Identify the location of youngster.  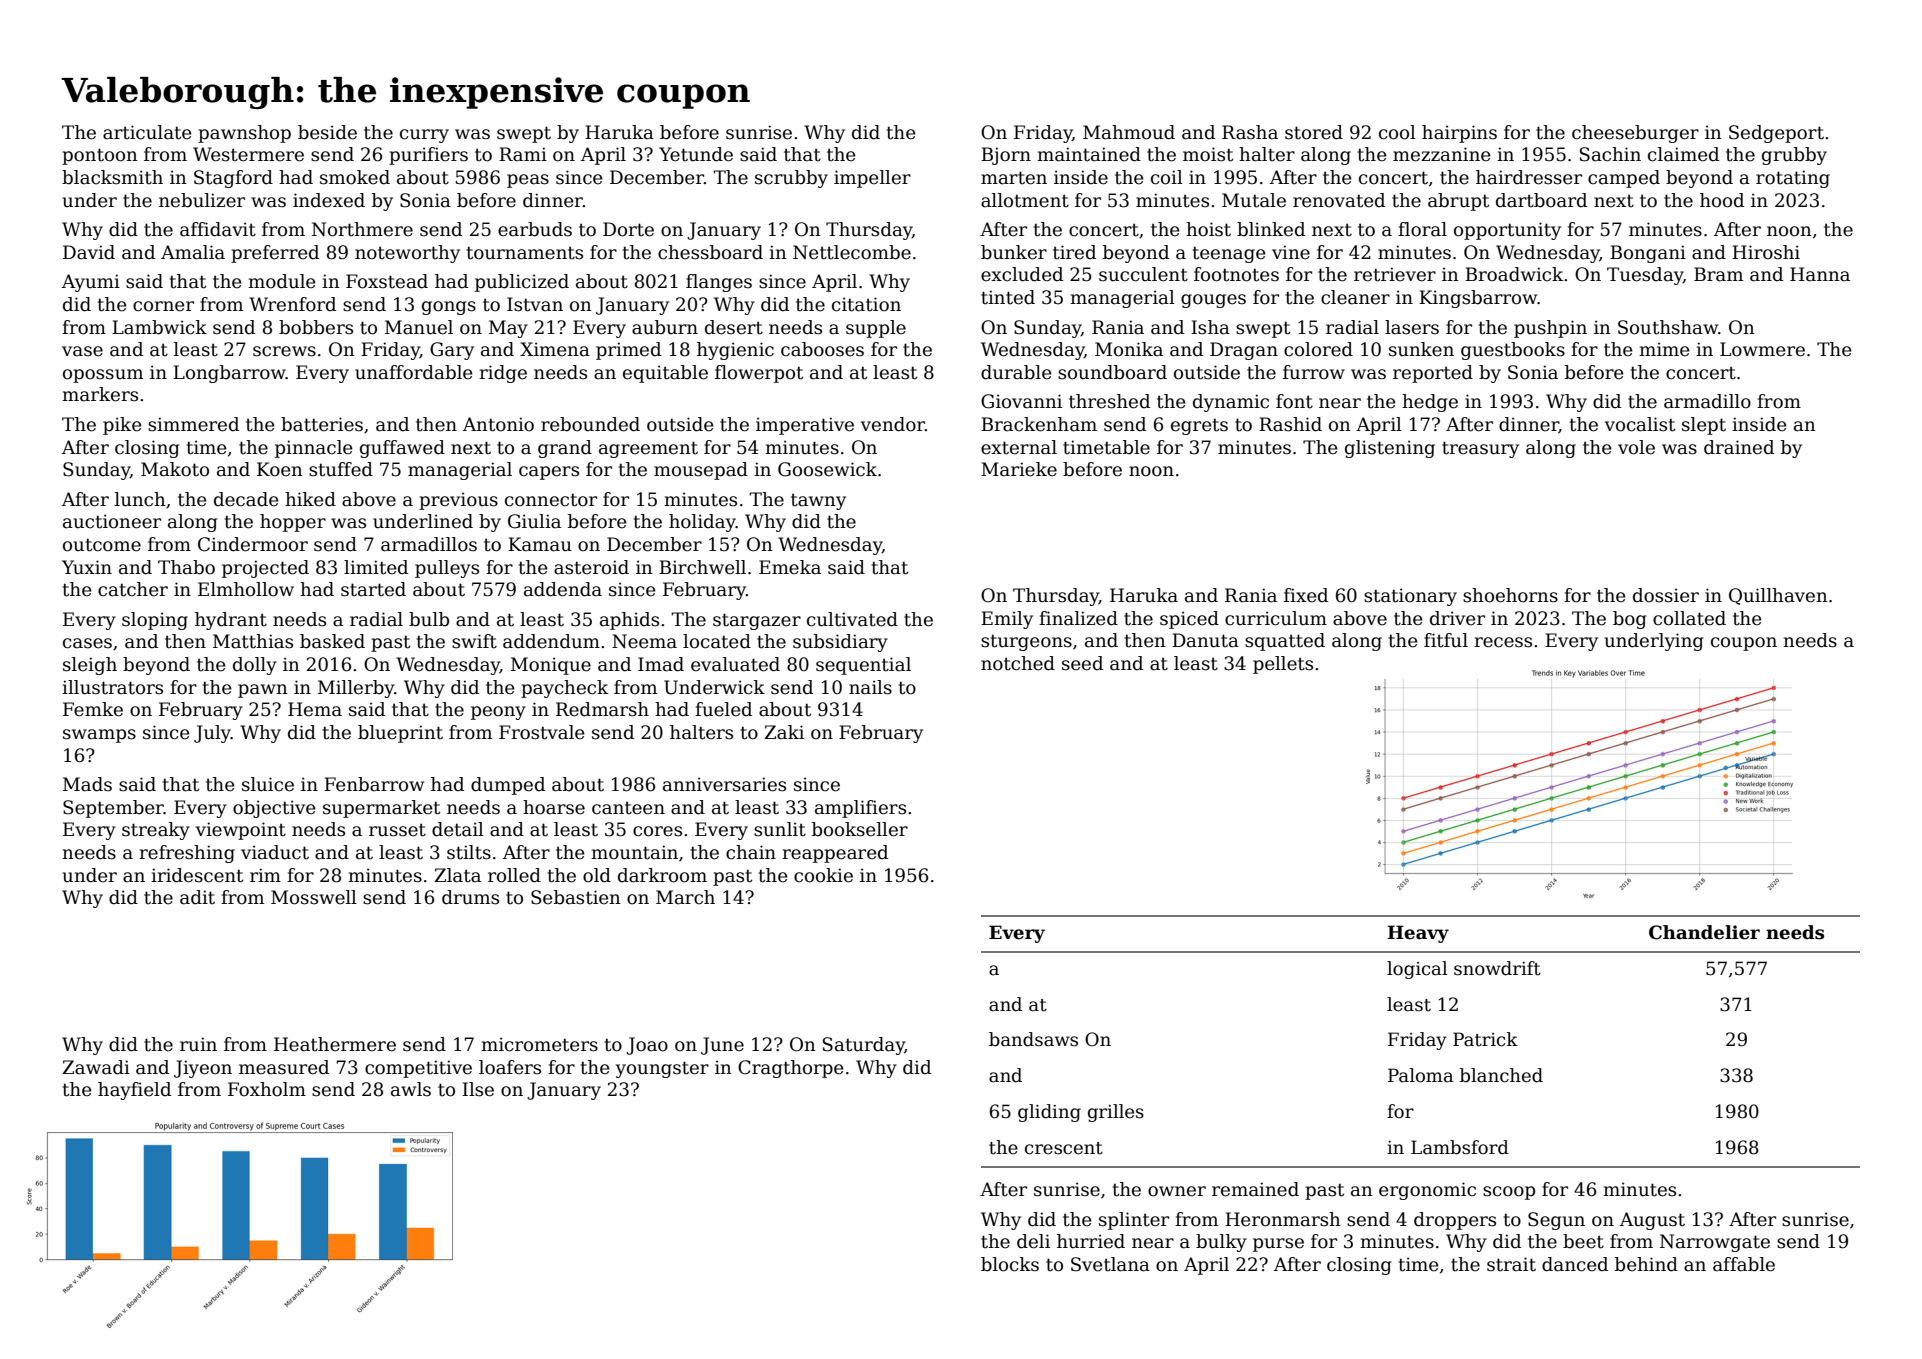
(662, 1069).
